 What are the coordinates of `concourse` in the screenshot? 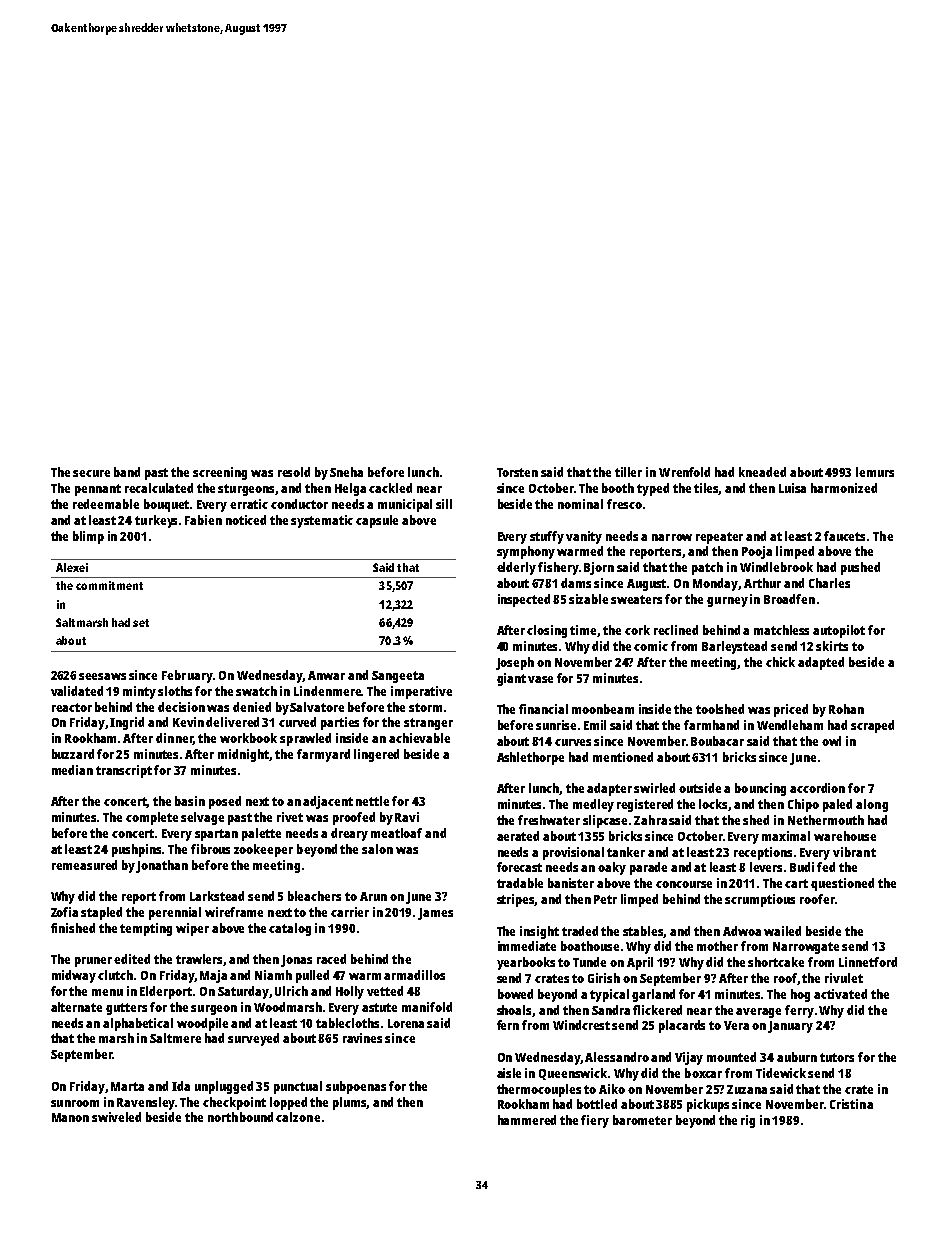 It's located at (684, 884).
